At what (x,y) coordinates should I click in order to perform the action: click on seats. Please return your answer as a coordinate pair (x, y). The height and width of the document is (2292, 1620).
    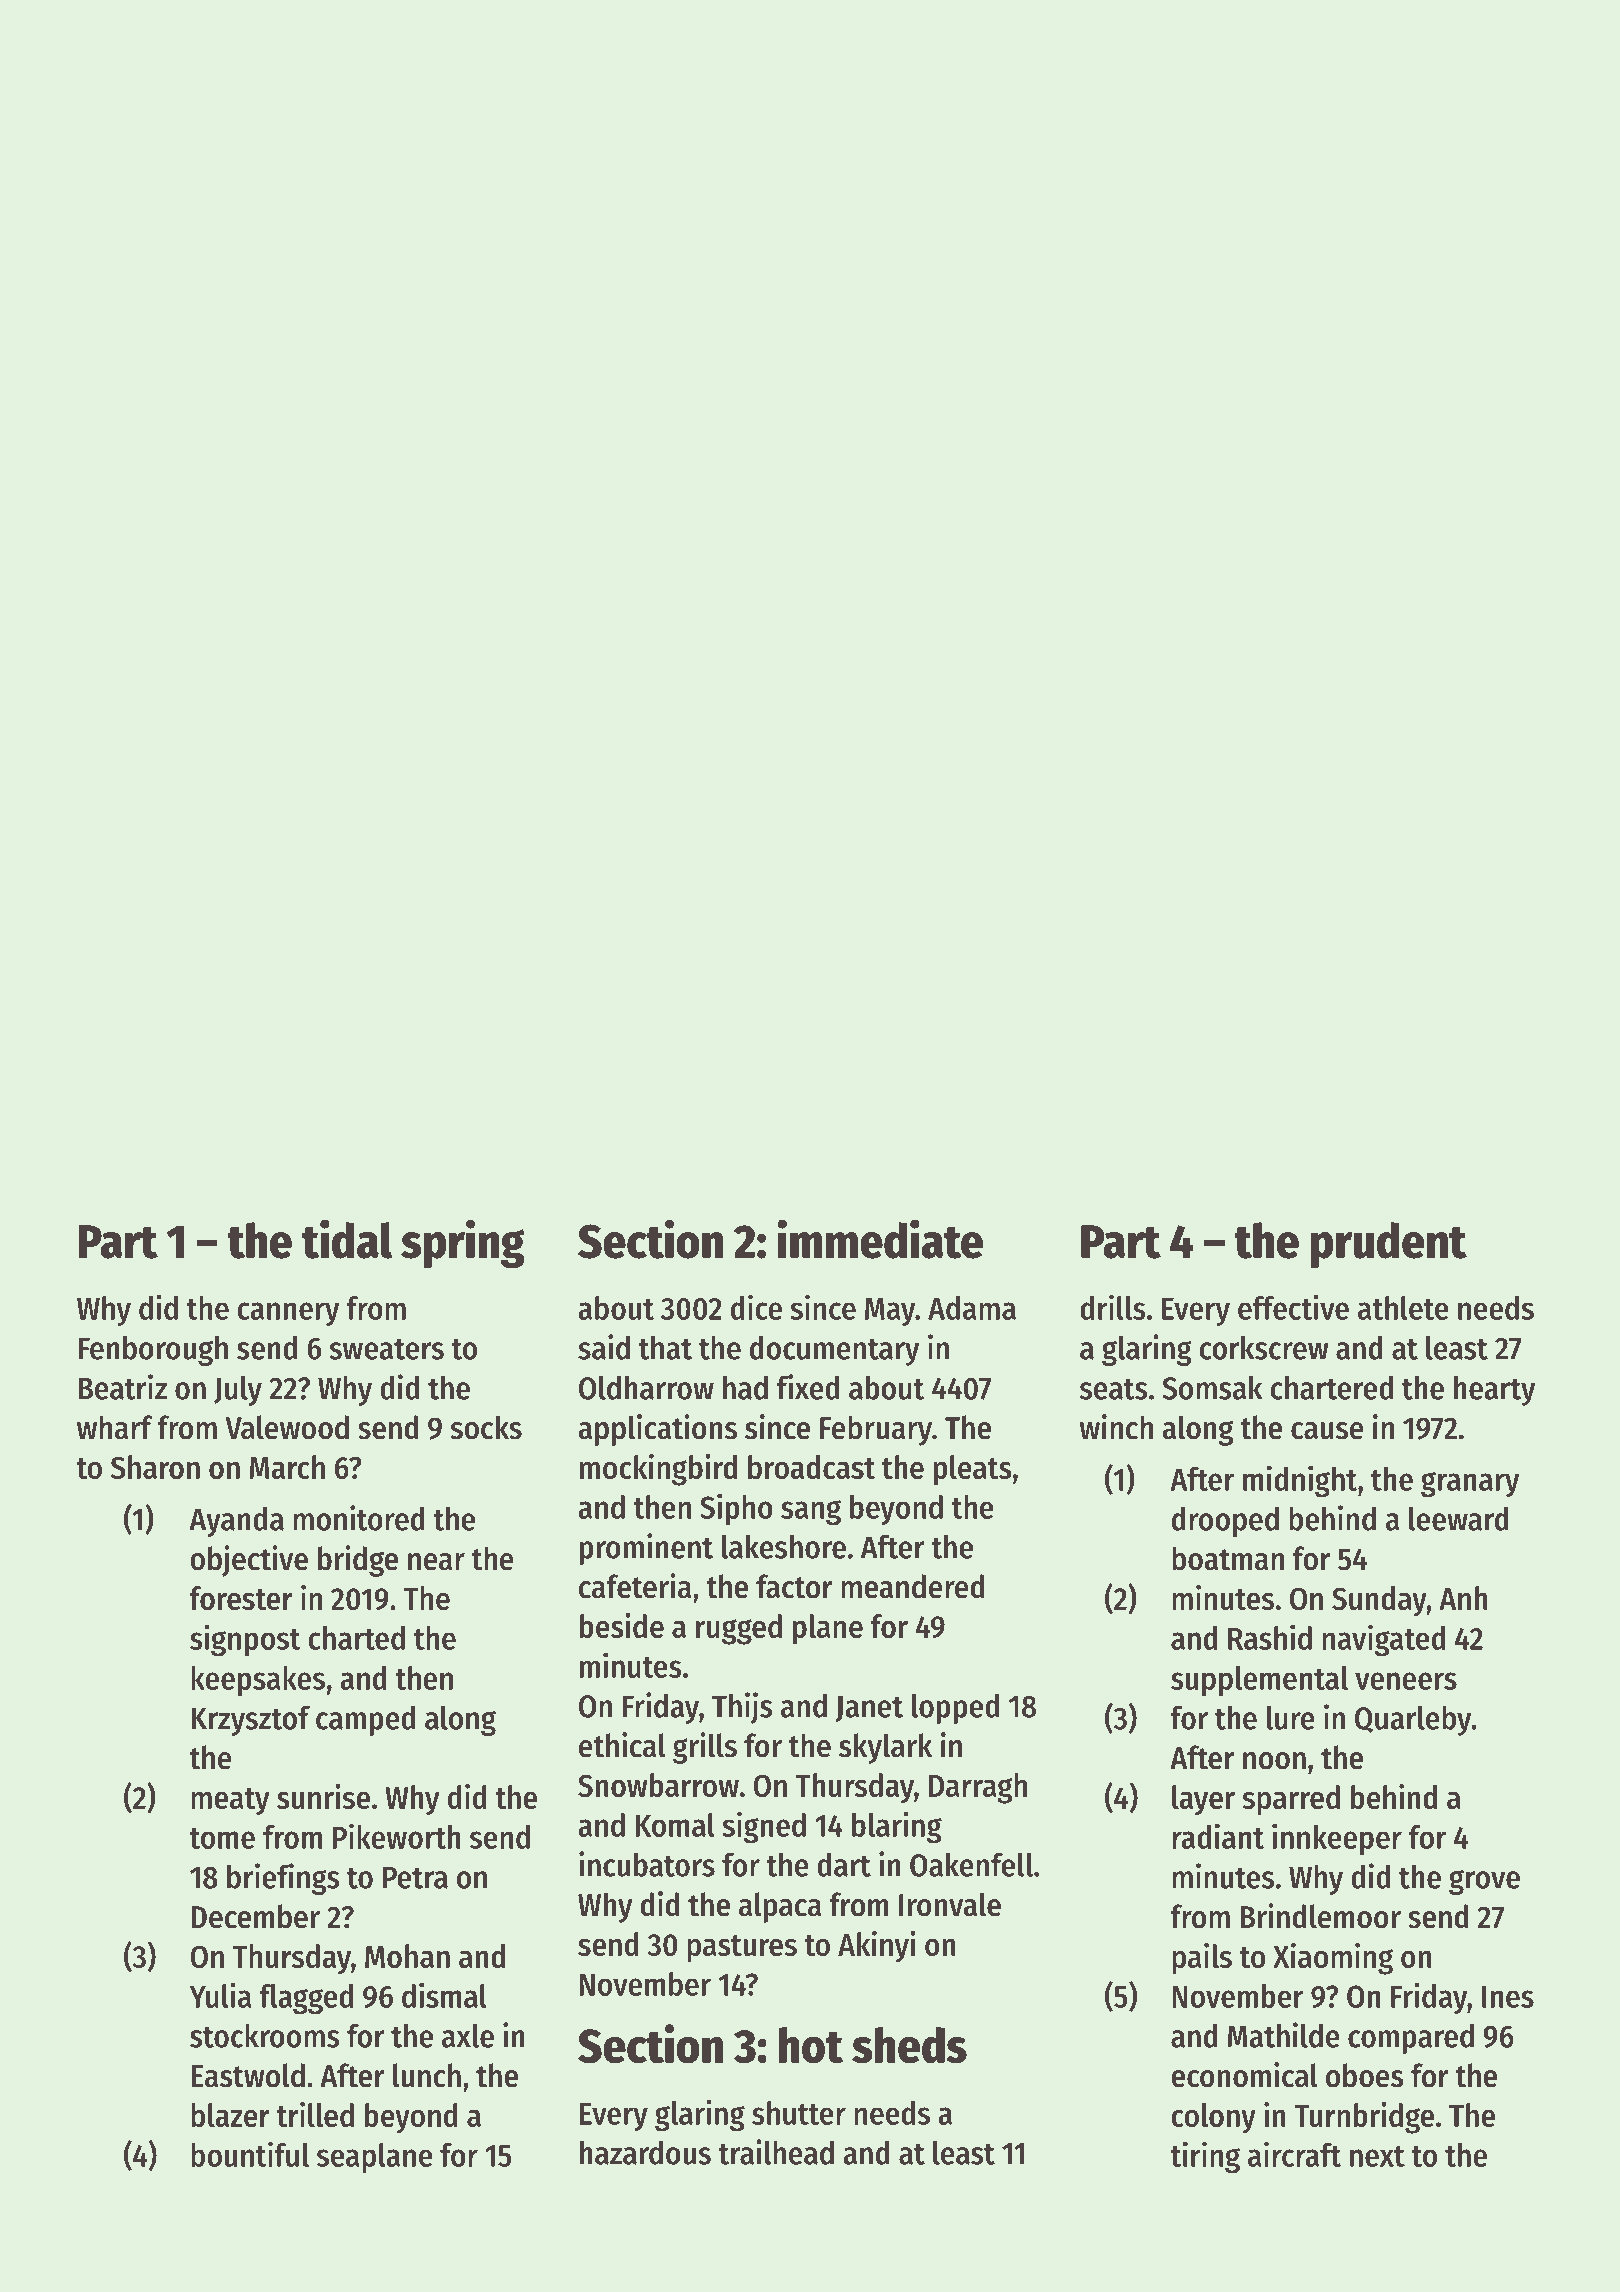
    Looking at the image, I should click on (1114, 1389).
